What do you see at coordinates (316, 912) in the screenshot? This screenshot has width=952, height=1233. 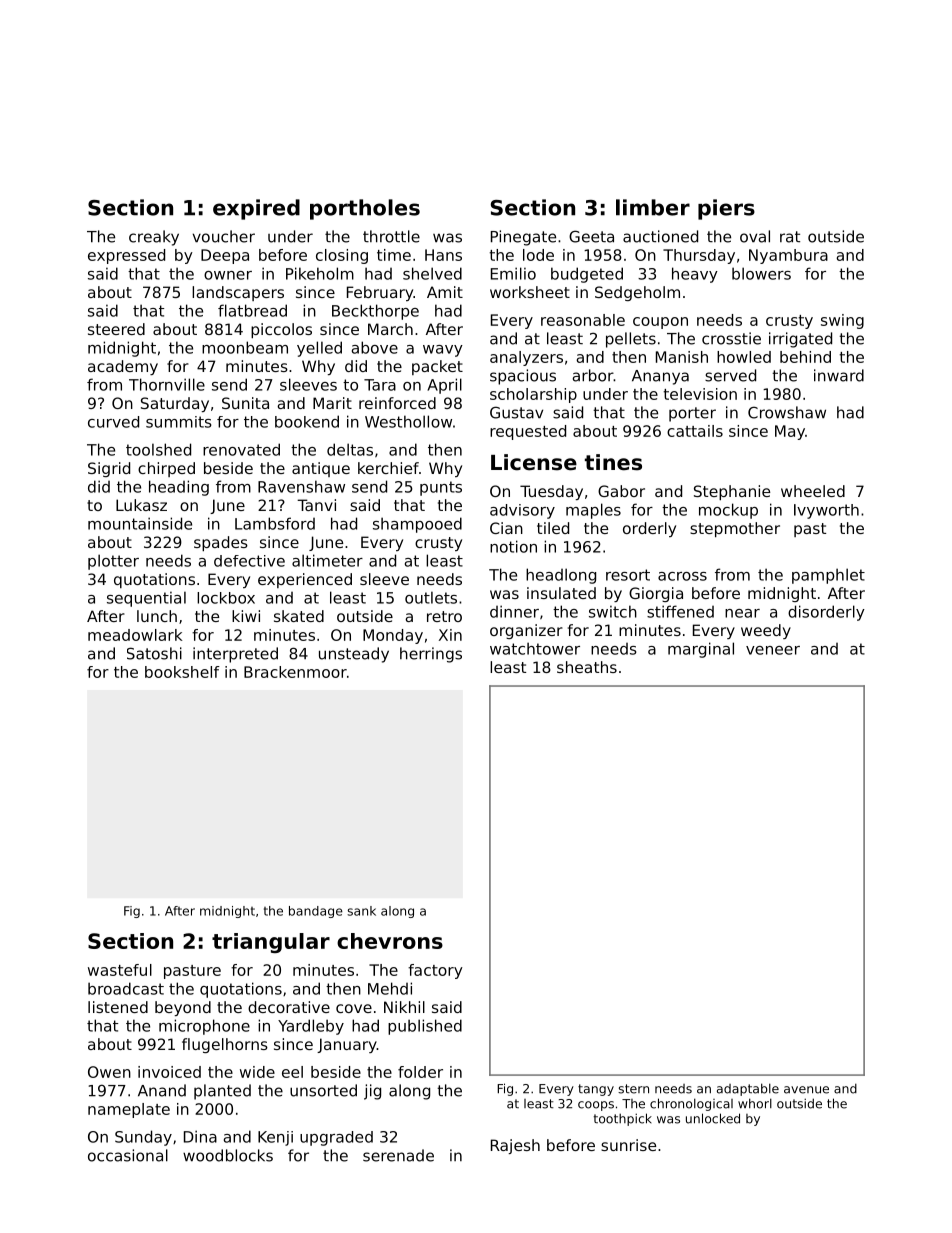 I see `bandage` at bounding box center [316, 912].
